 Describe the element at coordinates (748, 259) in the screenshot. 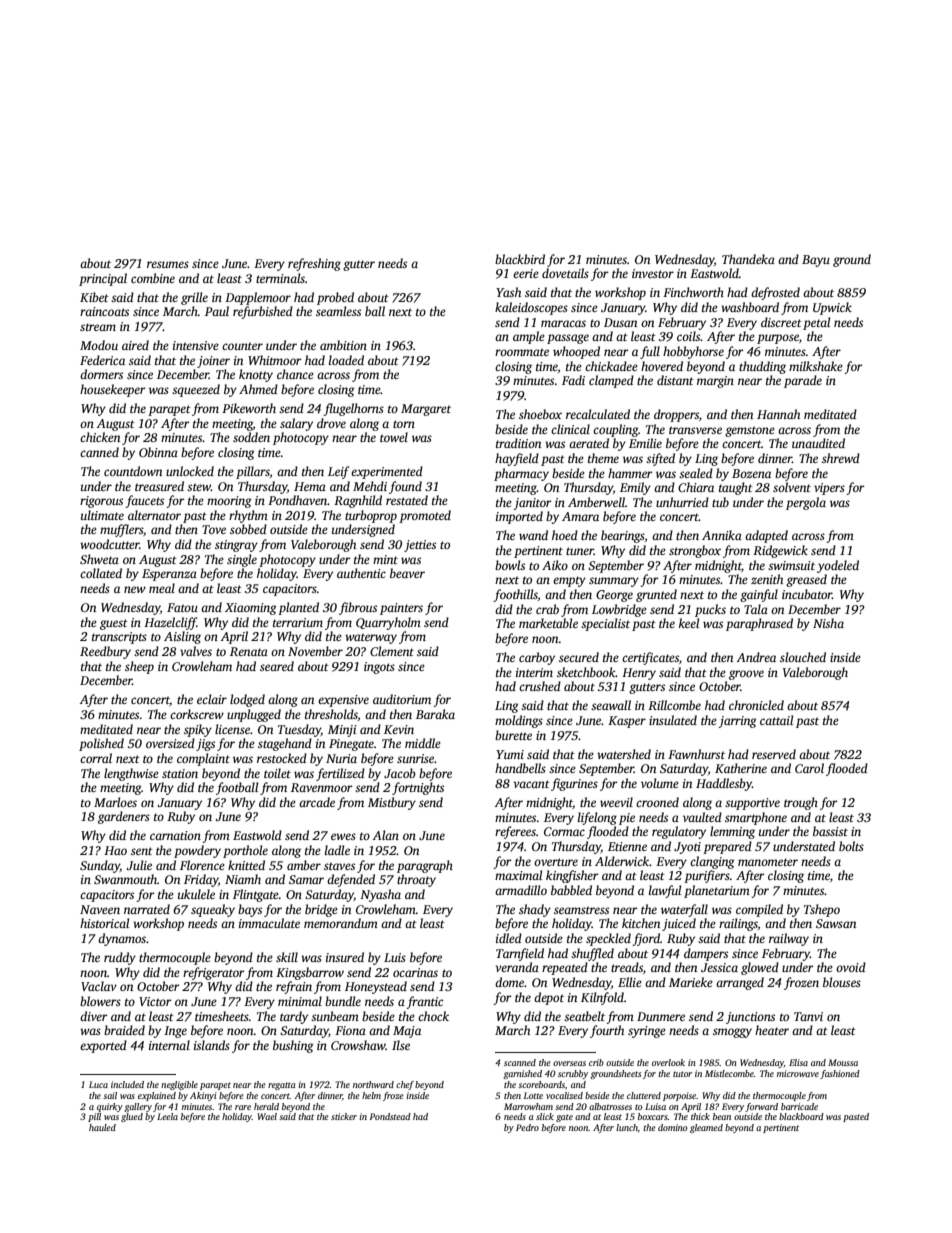

I see `Thandeka` at that location.
